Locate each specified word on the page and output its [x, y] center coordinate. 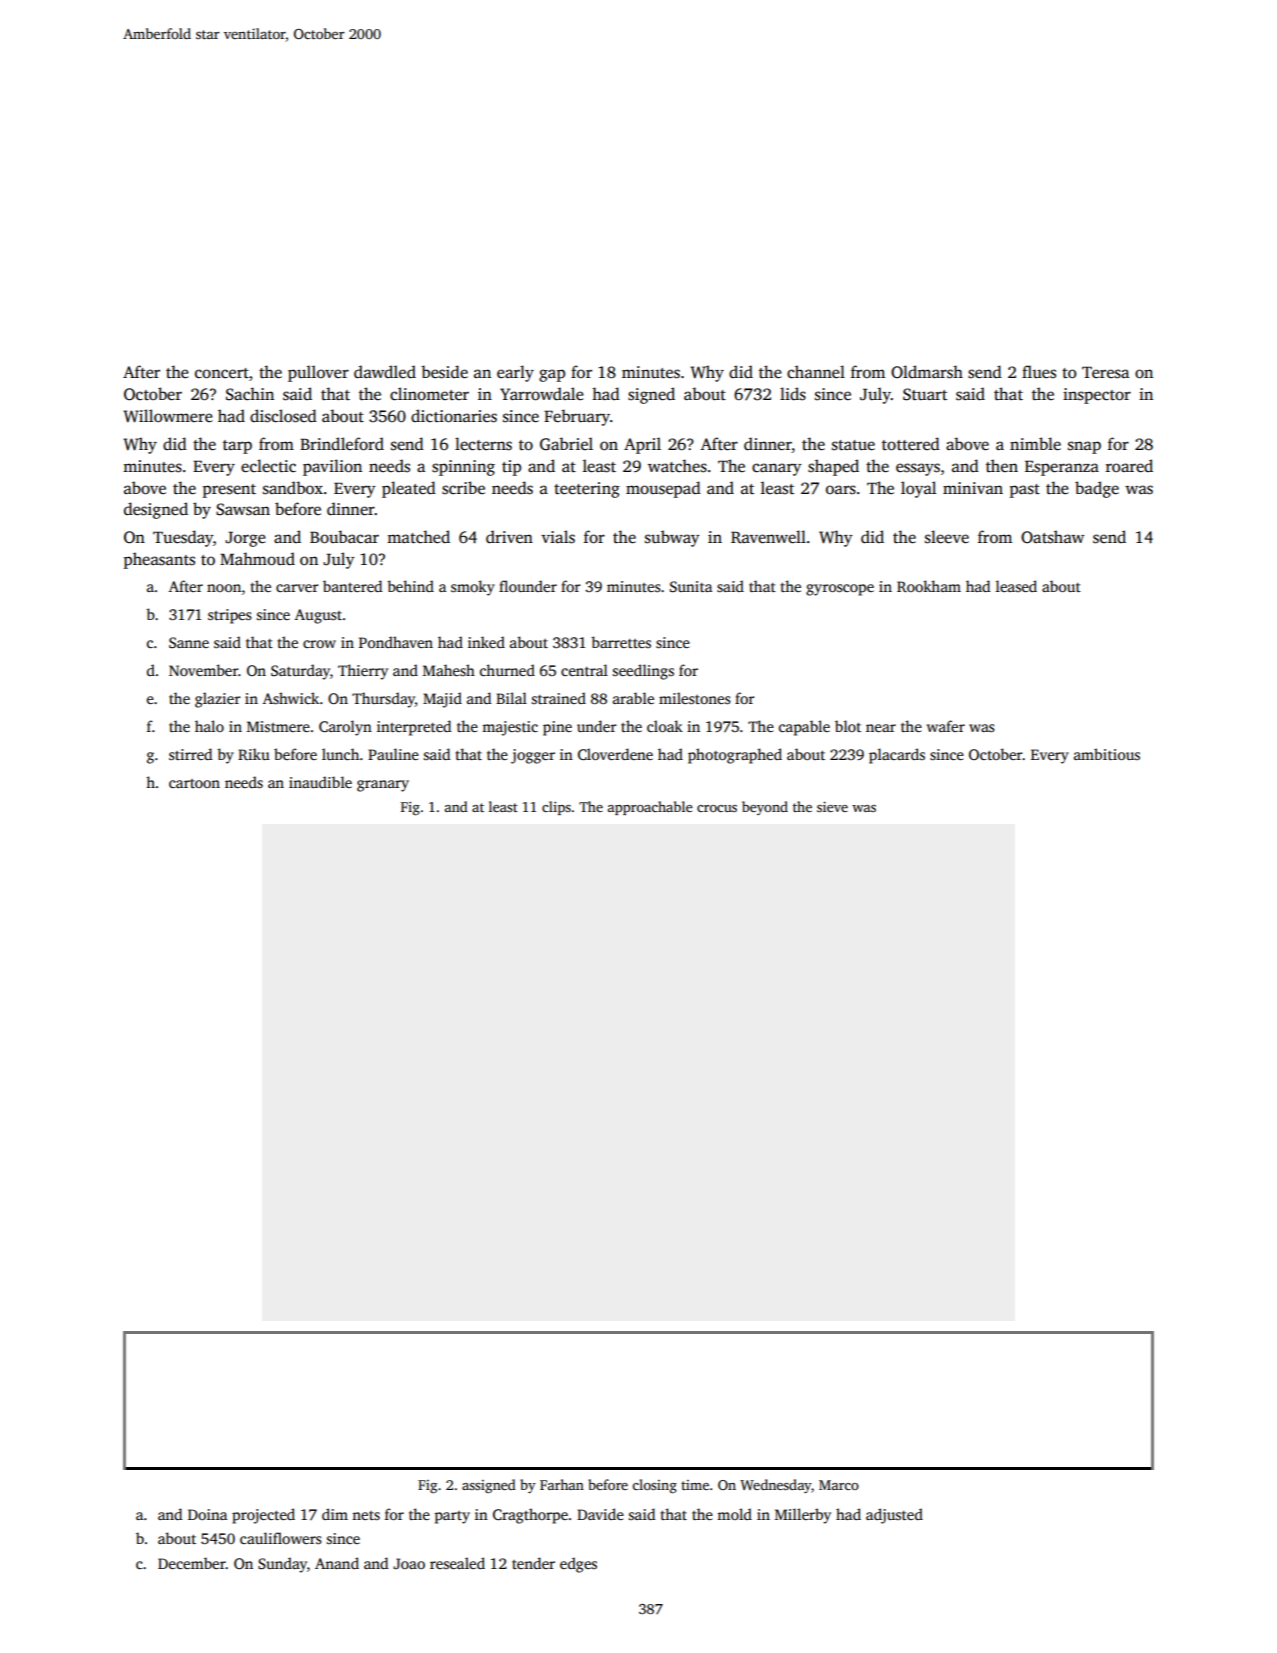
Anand [337, 1563]
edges [578, 1565]
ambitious [1107, 754]
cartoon [194, 783]
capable [804, 728]
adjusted [894, 1516]
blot [848, 726]
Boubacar [344, 537]
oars [841, 490]
